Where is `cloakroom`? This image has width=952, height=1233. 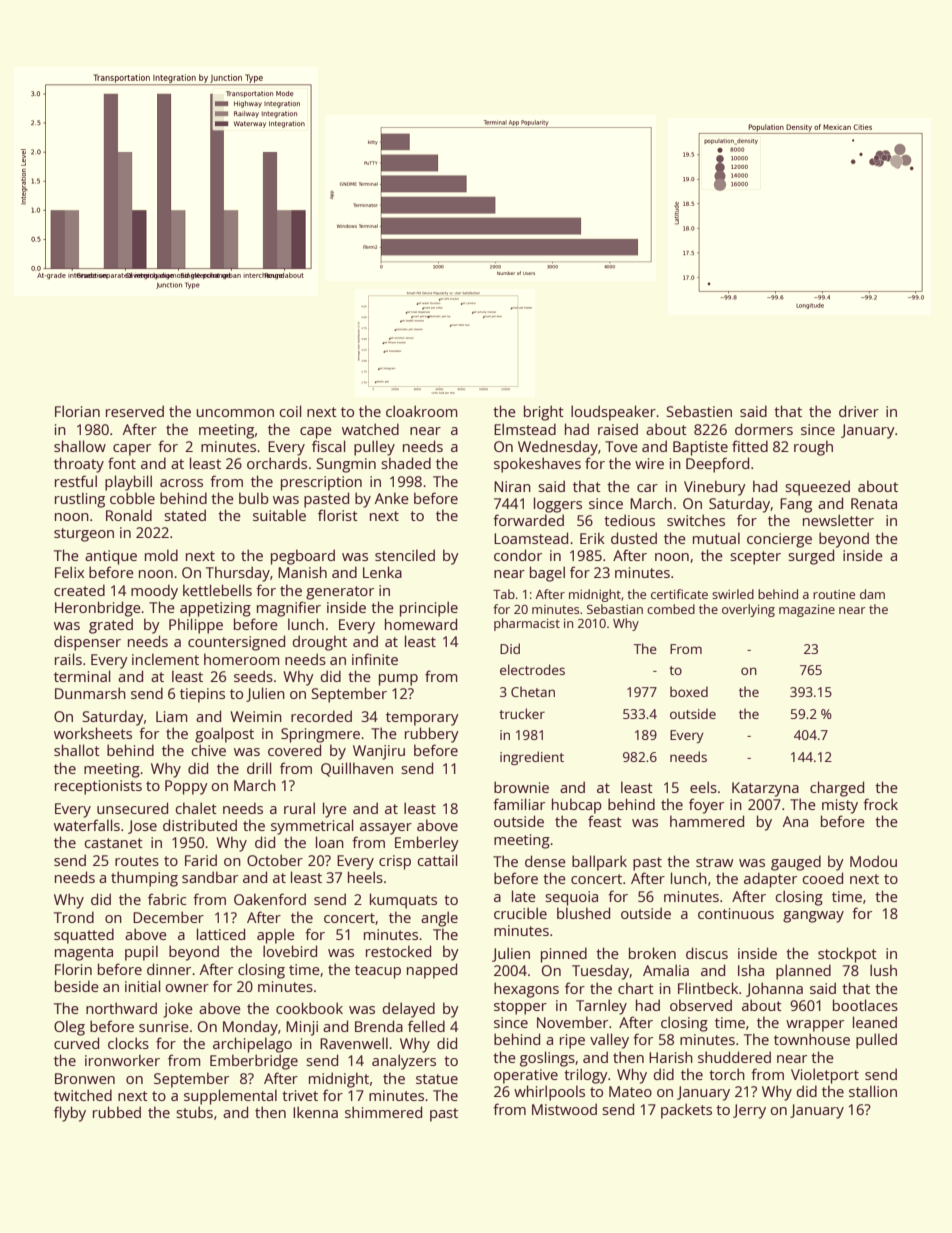 cloakroom is located at coordinates (421, 411).
